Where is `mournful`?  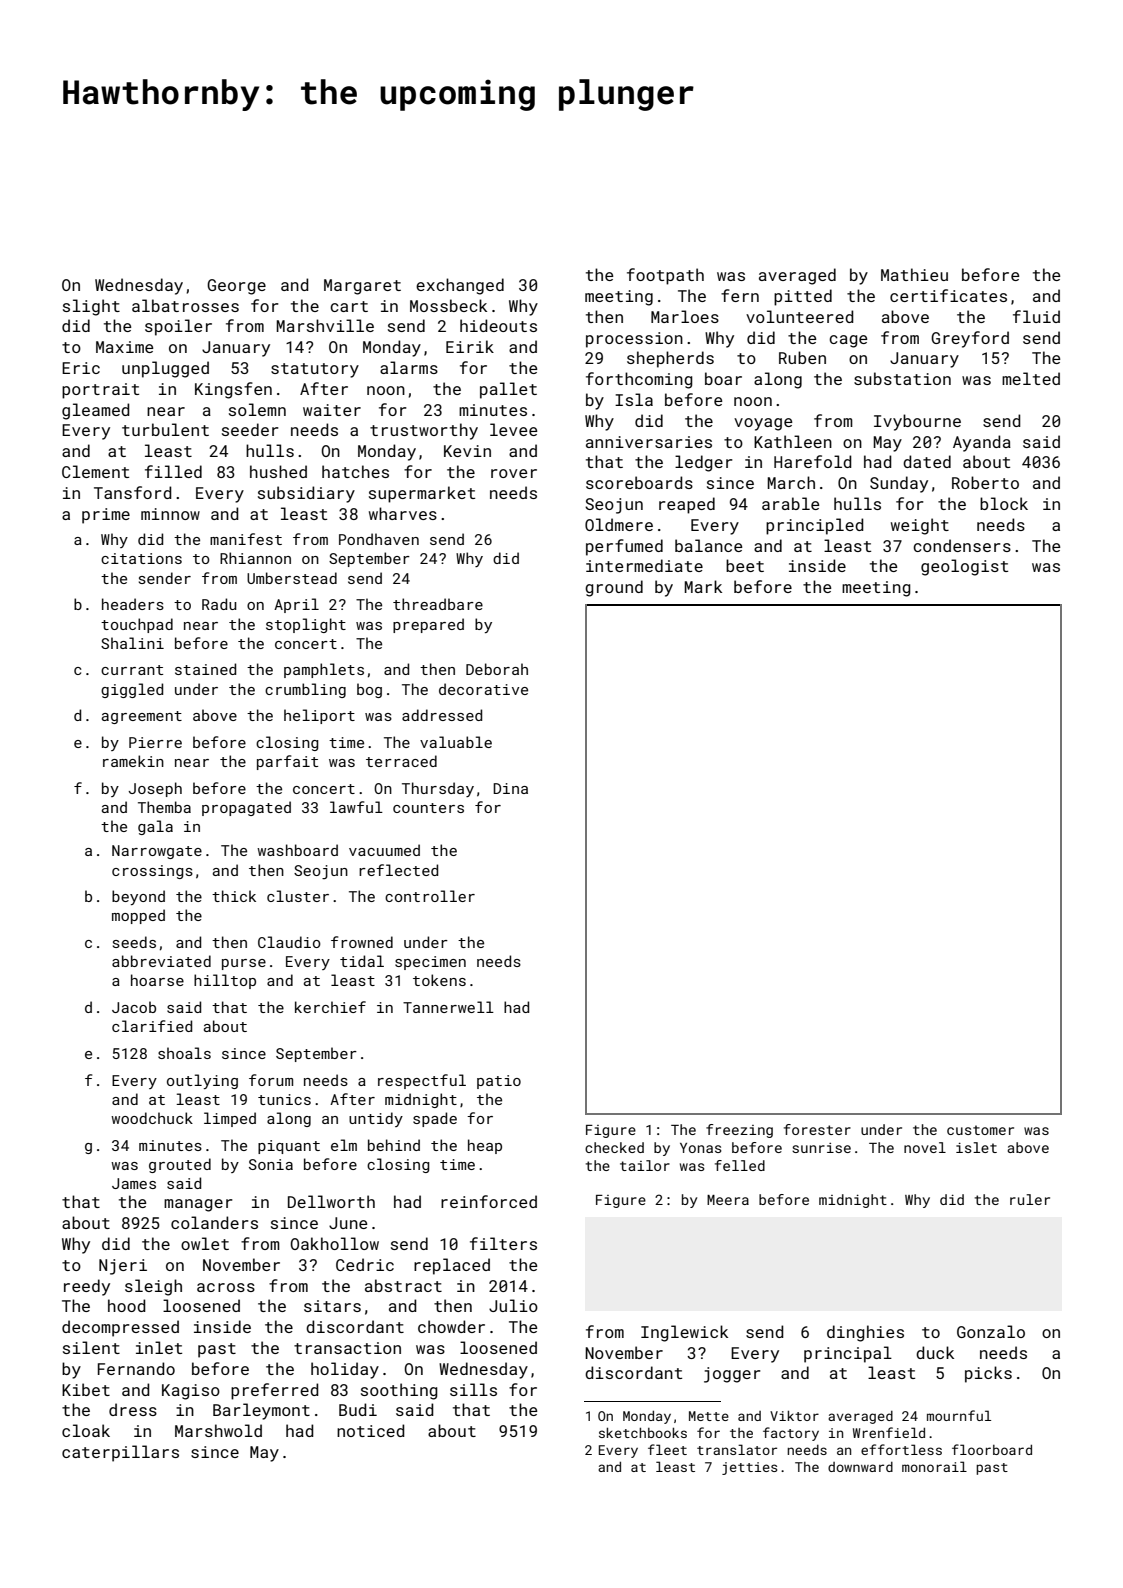 mournful is located at coordinates (959, 1415).
